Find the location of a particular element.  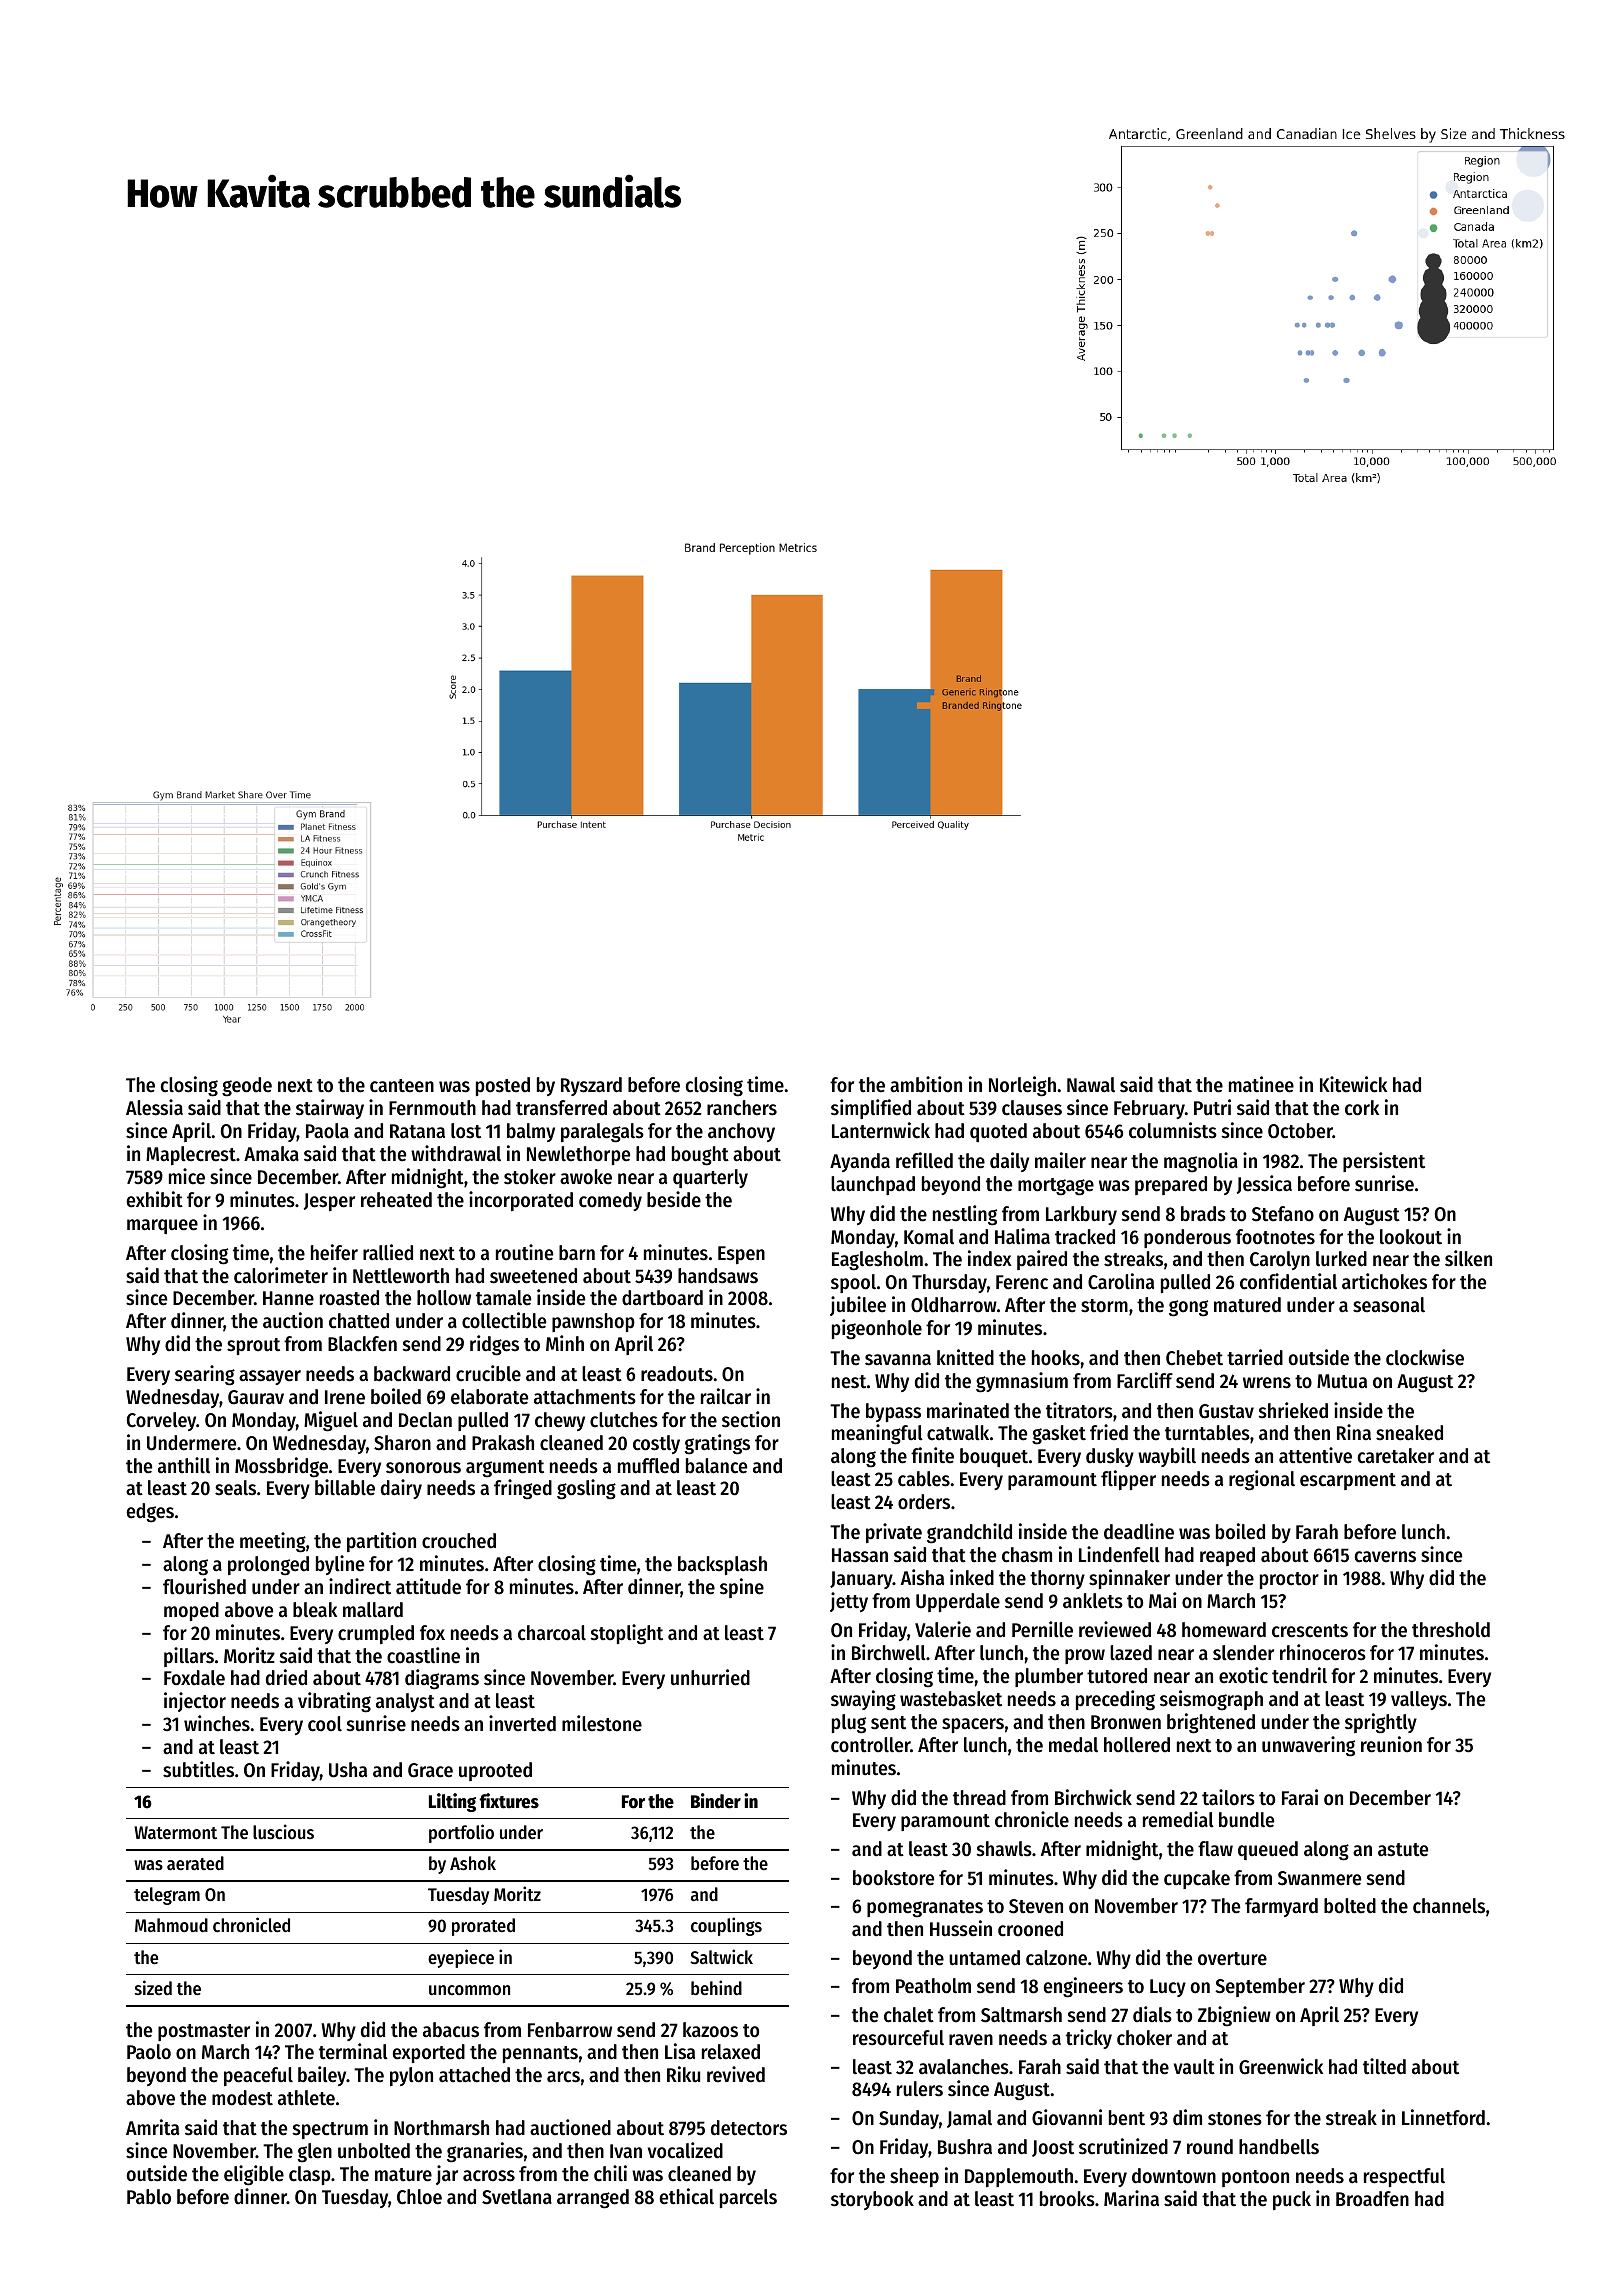

Grace is located at coordinates (430, 1770).
